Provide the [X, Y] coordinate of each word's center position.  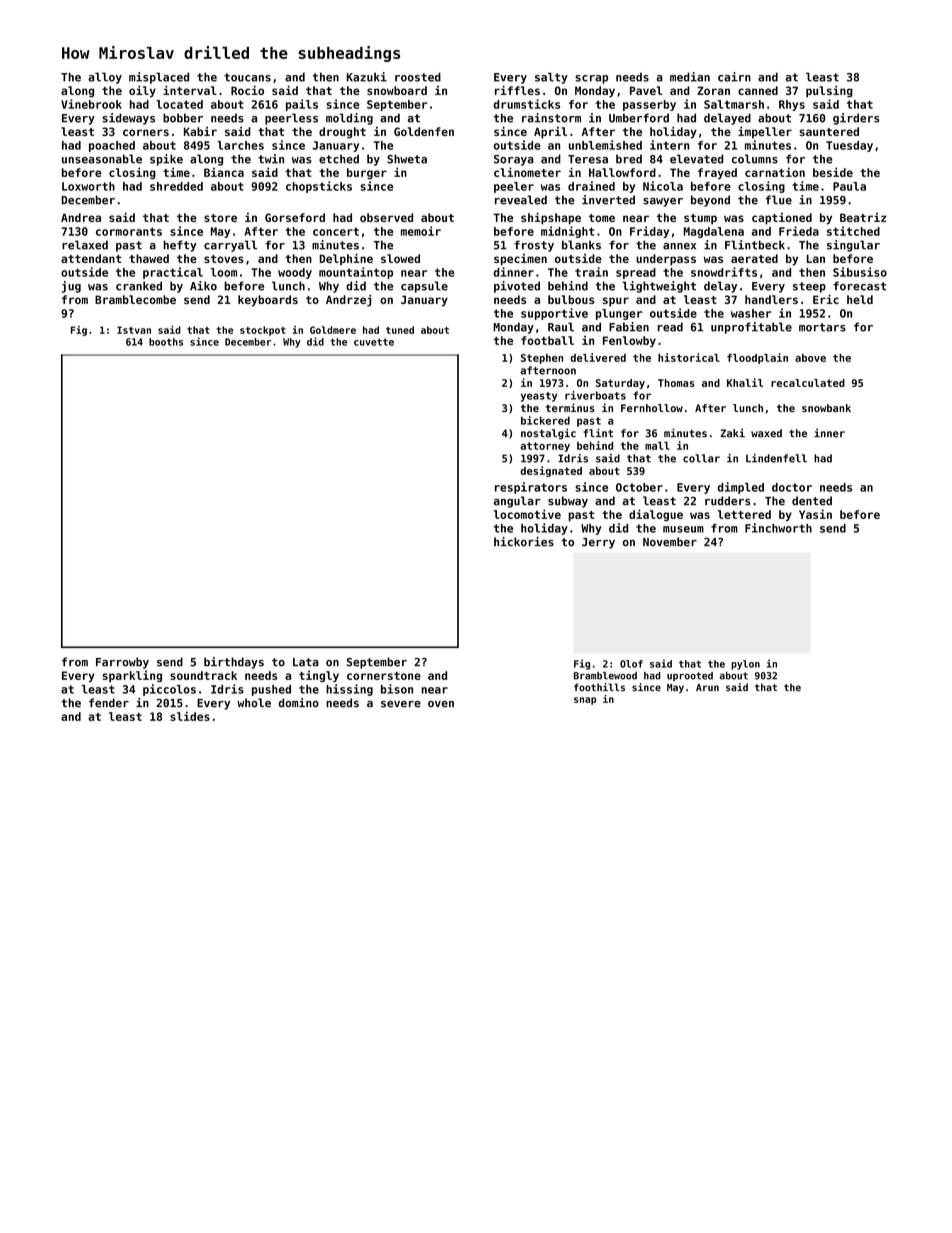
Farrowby [122, 663]
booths [166, 342]
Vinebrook [91, 104]
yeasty [539, 397]
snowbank [826, 408]
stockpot [263, 331]
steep [809, 287]
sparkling [132, 676]
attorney [545, 447]
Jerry [598, 543]
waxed [766, 433]
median [690, 77]
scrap [591, 79]
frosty [534, 246]
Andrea [81, 217]
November [670, 542]
